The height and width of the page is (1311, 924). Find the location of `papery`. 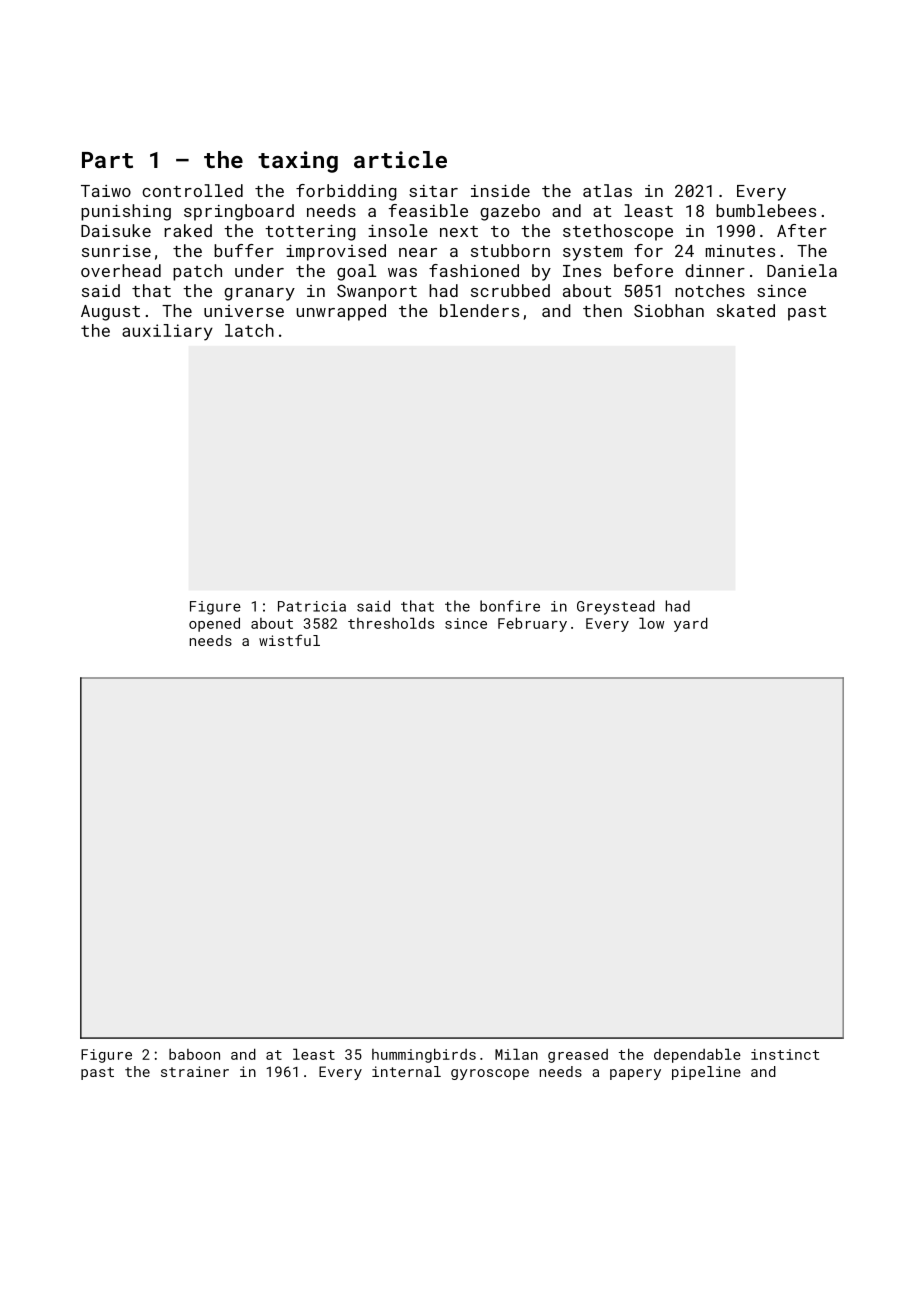

papery is located at coordinates (635, 1074).
